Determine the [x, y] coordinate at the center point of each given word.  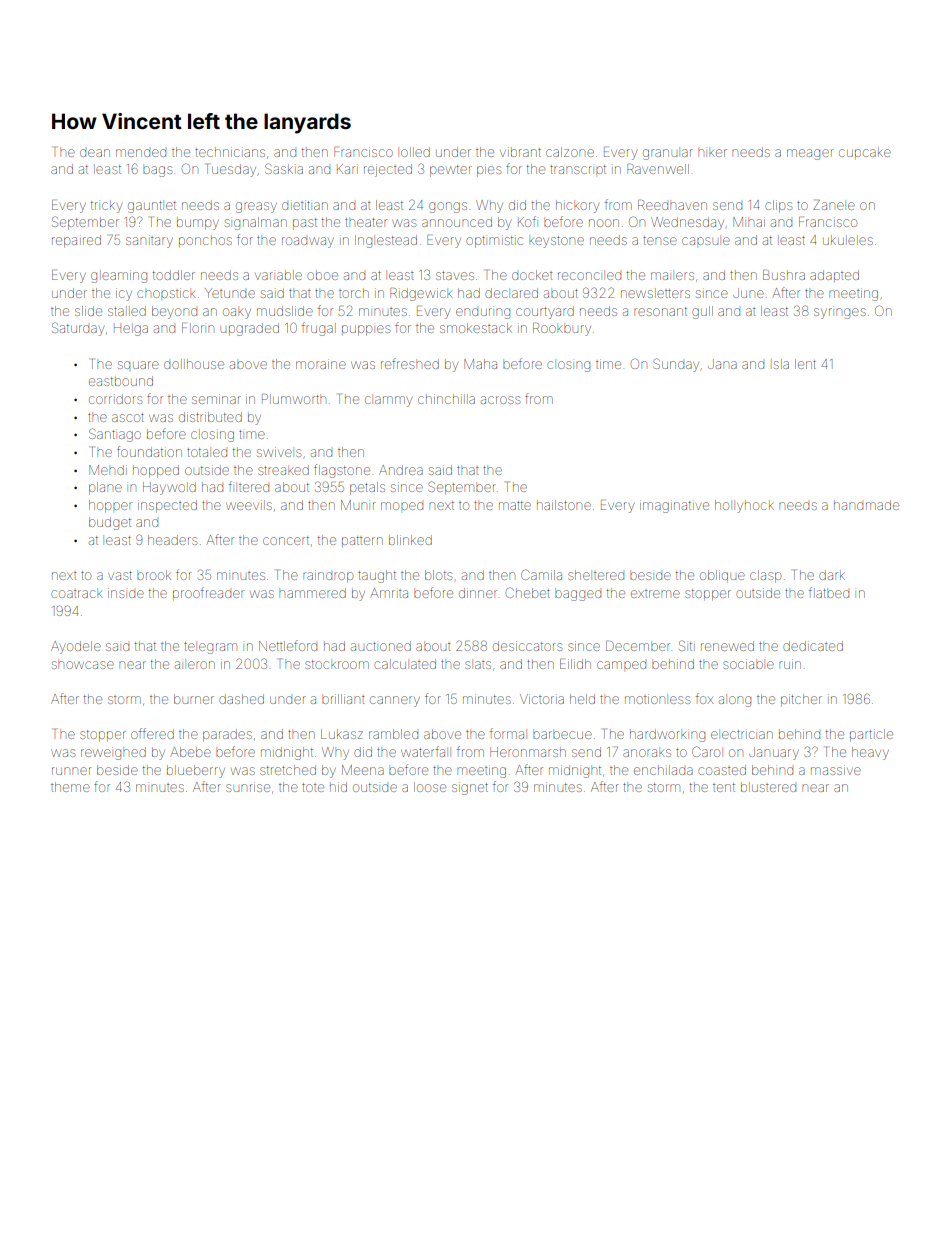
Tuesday [231, 170]
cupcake [865, 153]
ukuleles [848, 241]
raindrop [328, 576]
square [138, 365]
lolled [415, 152]
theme [70, 787]
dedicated [813, 646]
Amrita [389, 593]
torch [354, 294]
